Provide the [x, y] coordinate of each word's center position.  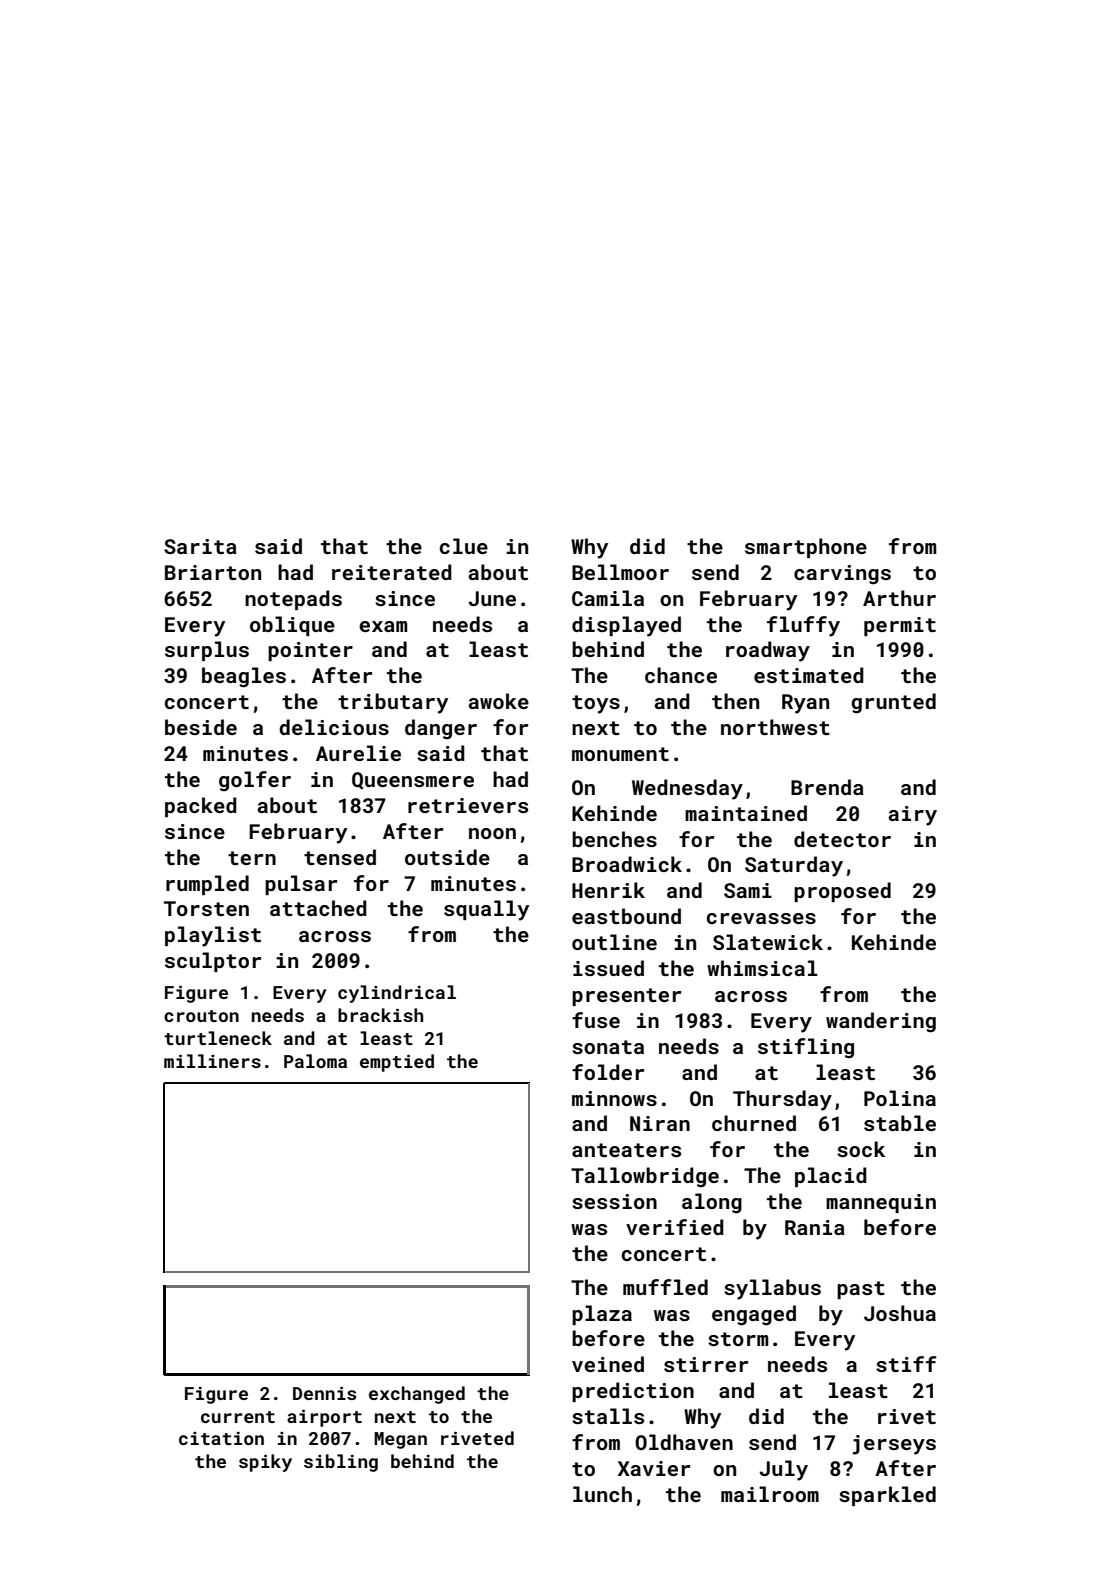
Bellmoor [620, 572]
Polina [900, 1098]
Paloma [315, 1061]
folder [608, 1072]
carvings [842, 575]
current [238, 1417]
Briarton [213, 572]
